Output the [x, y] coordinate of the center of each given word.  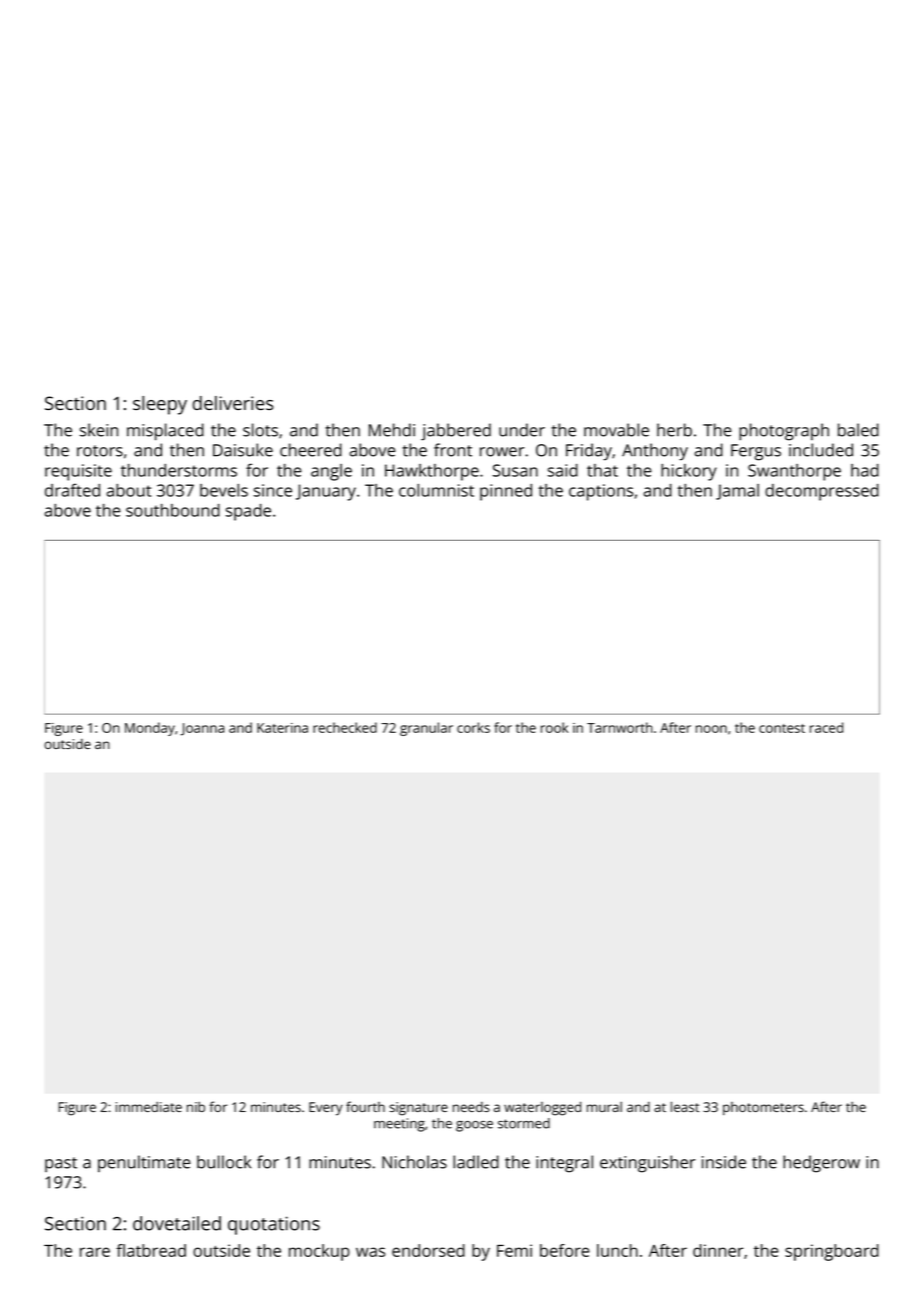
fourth [365, 1106]
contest [782, 728]
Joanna [202, 729]
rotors [100, 451]
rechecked [345, 727]
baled [858, 430]
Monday [150, 729]
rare [95, 1252]
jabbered [456, 432]
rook [554, 727]
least [685, 1106]
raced [826, 727]
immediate [149, 1107]
